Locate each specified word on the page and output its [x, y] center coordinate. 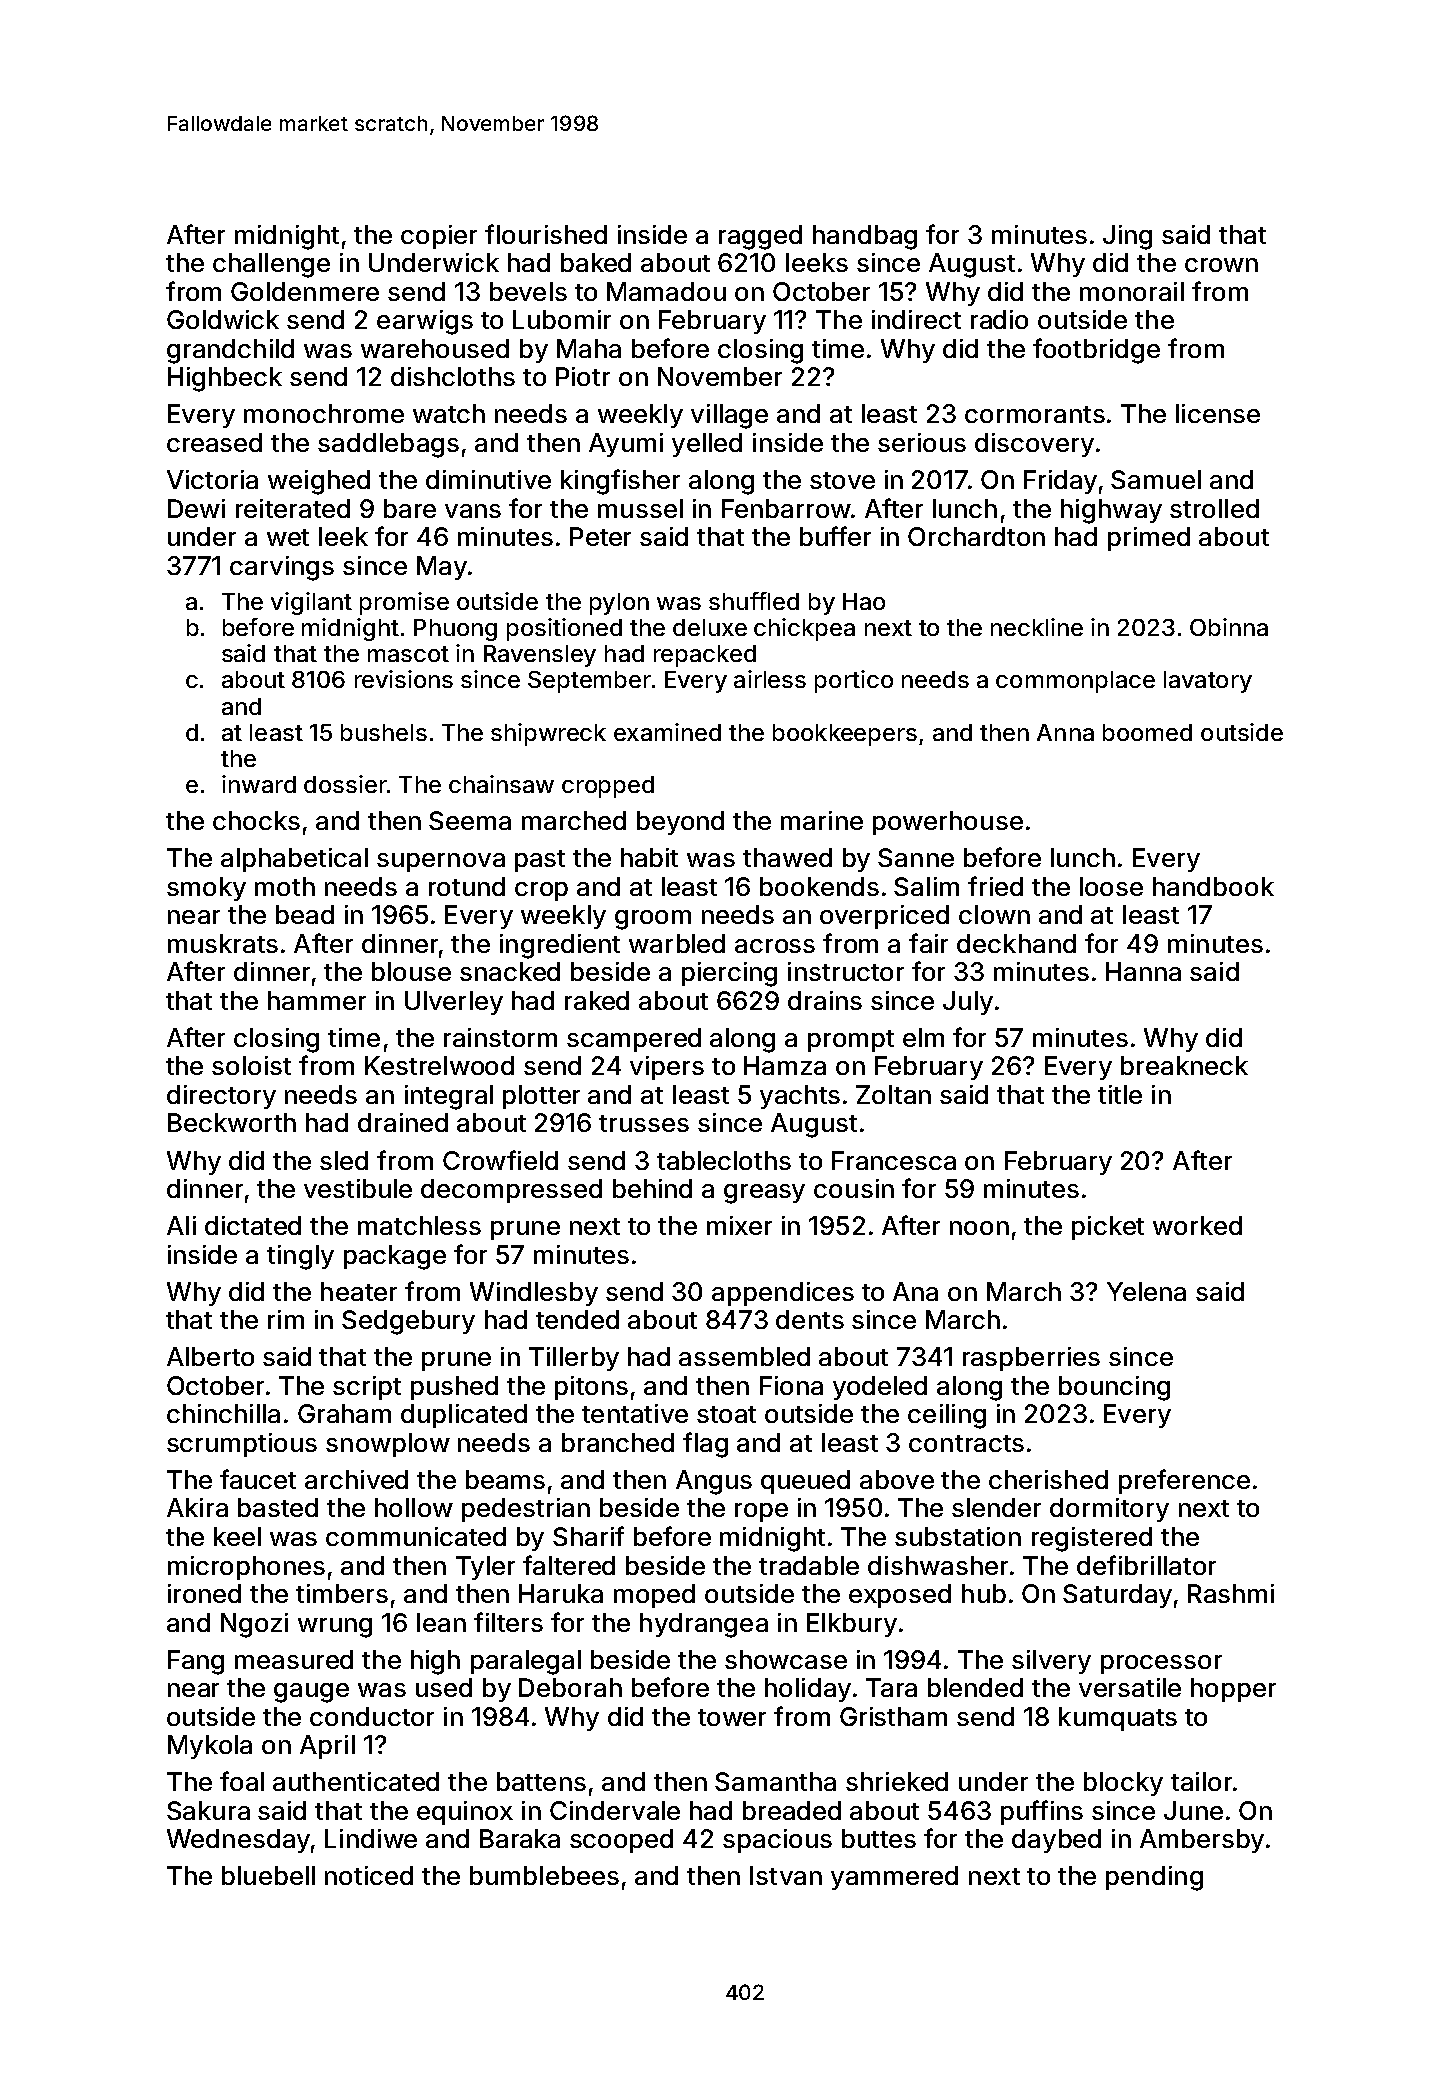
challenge [271, 265]
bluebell [268, 1875]
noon [979, 1228]
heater [359, 1291]
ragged [760, 237]
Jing [1127, 237]
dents [810, 1319]
